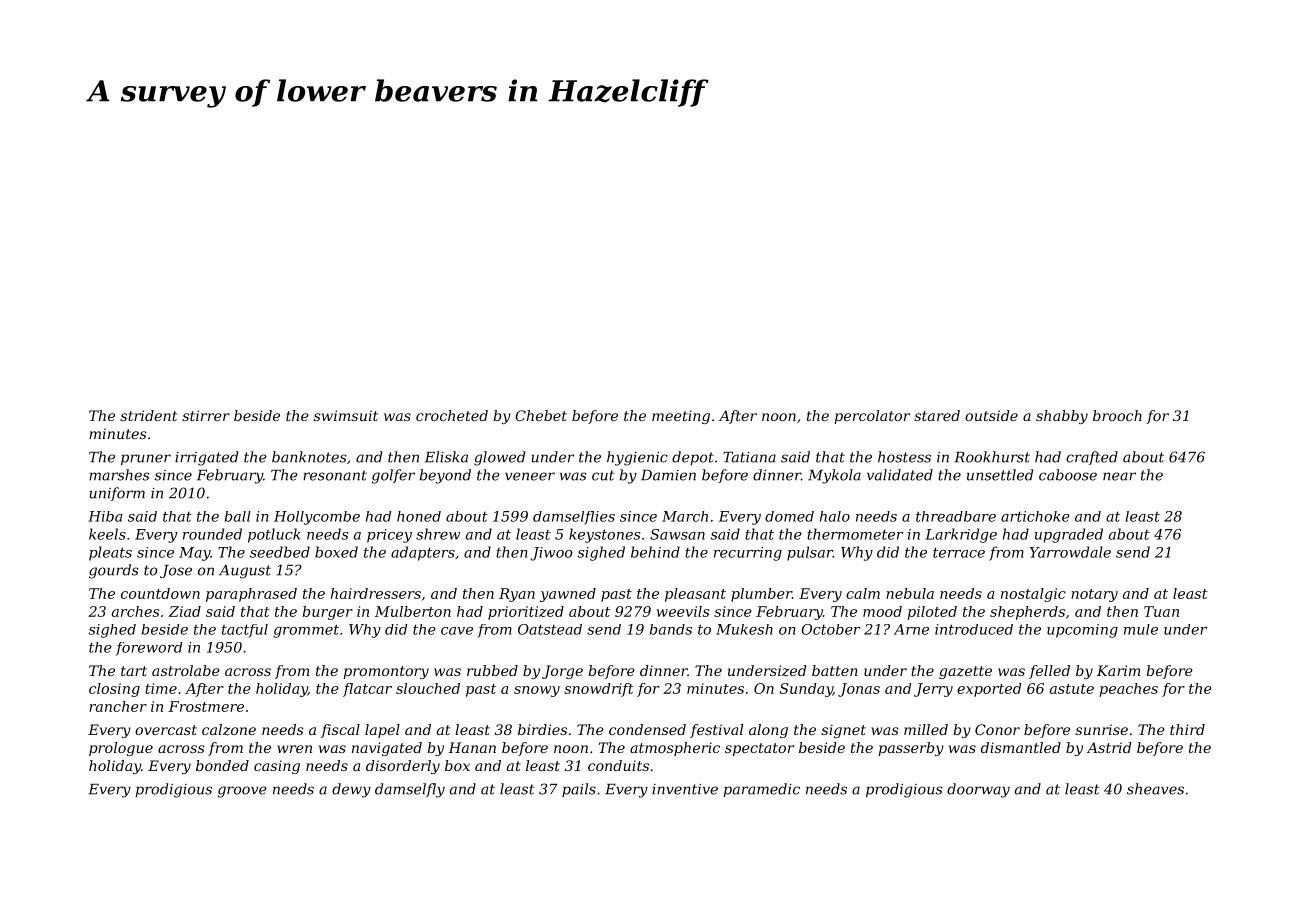  What do you see at coordinates (117, 494) in the screenshot?
I see `uniform` at bounding box center [117, 494].
